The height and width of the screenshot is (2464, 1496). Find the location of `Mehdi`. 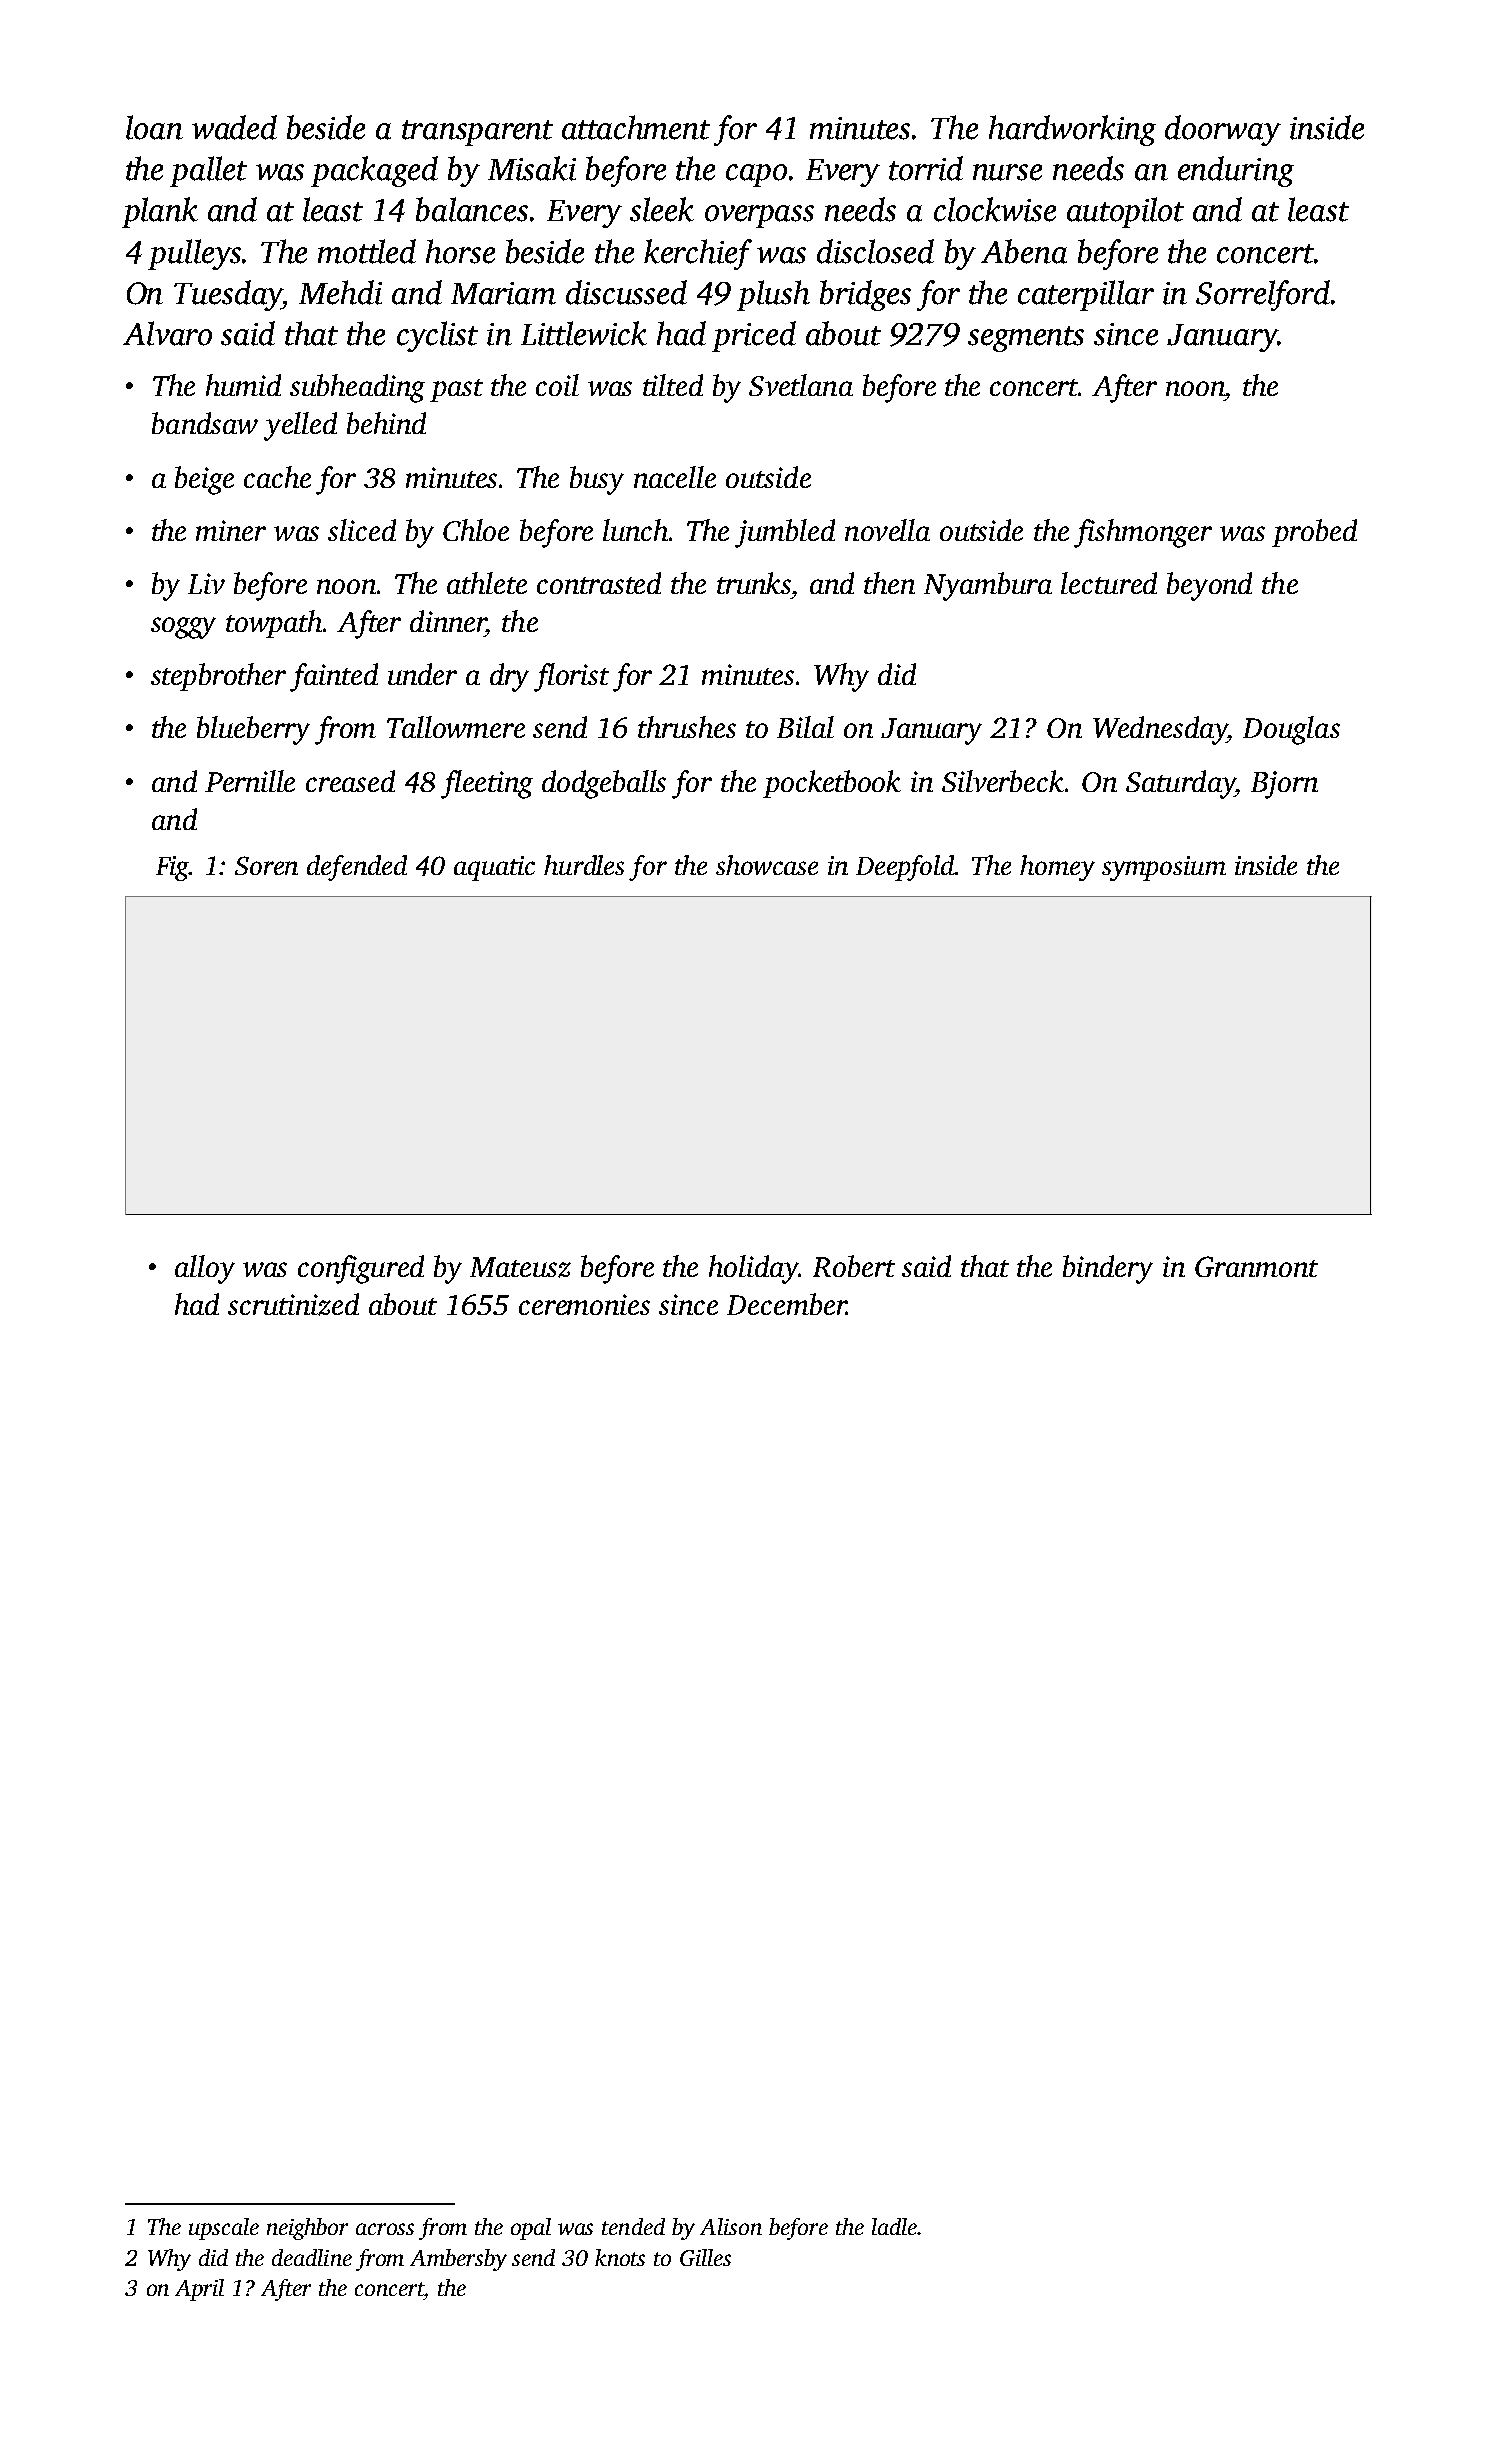

Mehdi is located at coordinates (340, 292).
